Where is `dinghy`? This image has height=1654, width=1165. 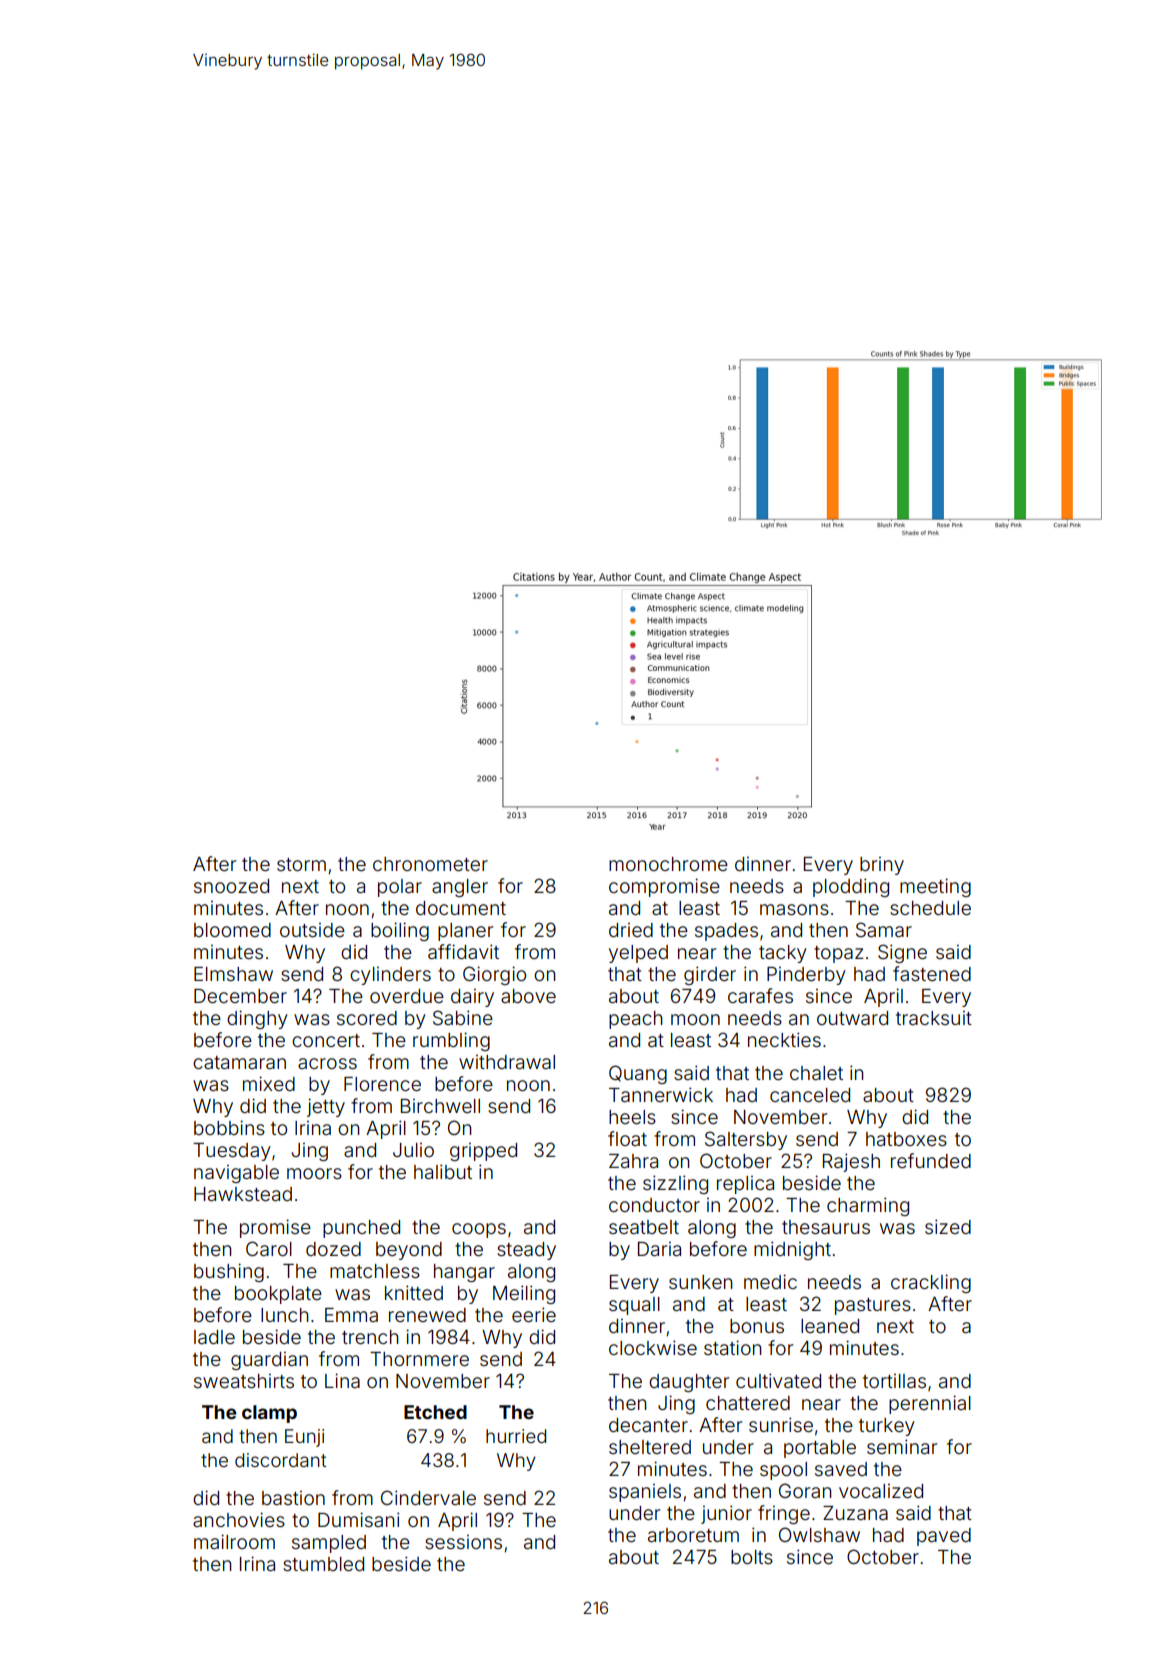 dinghy is located at coordinates (257, 1019).
